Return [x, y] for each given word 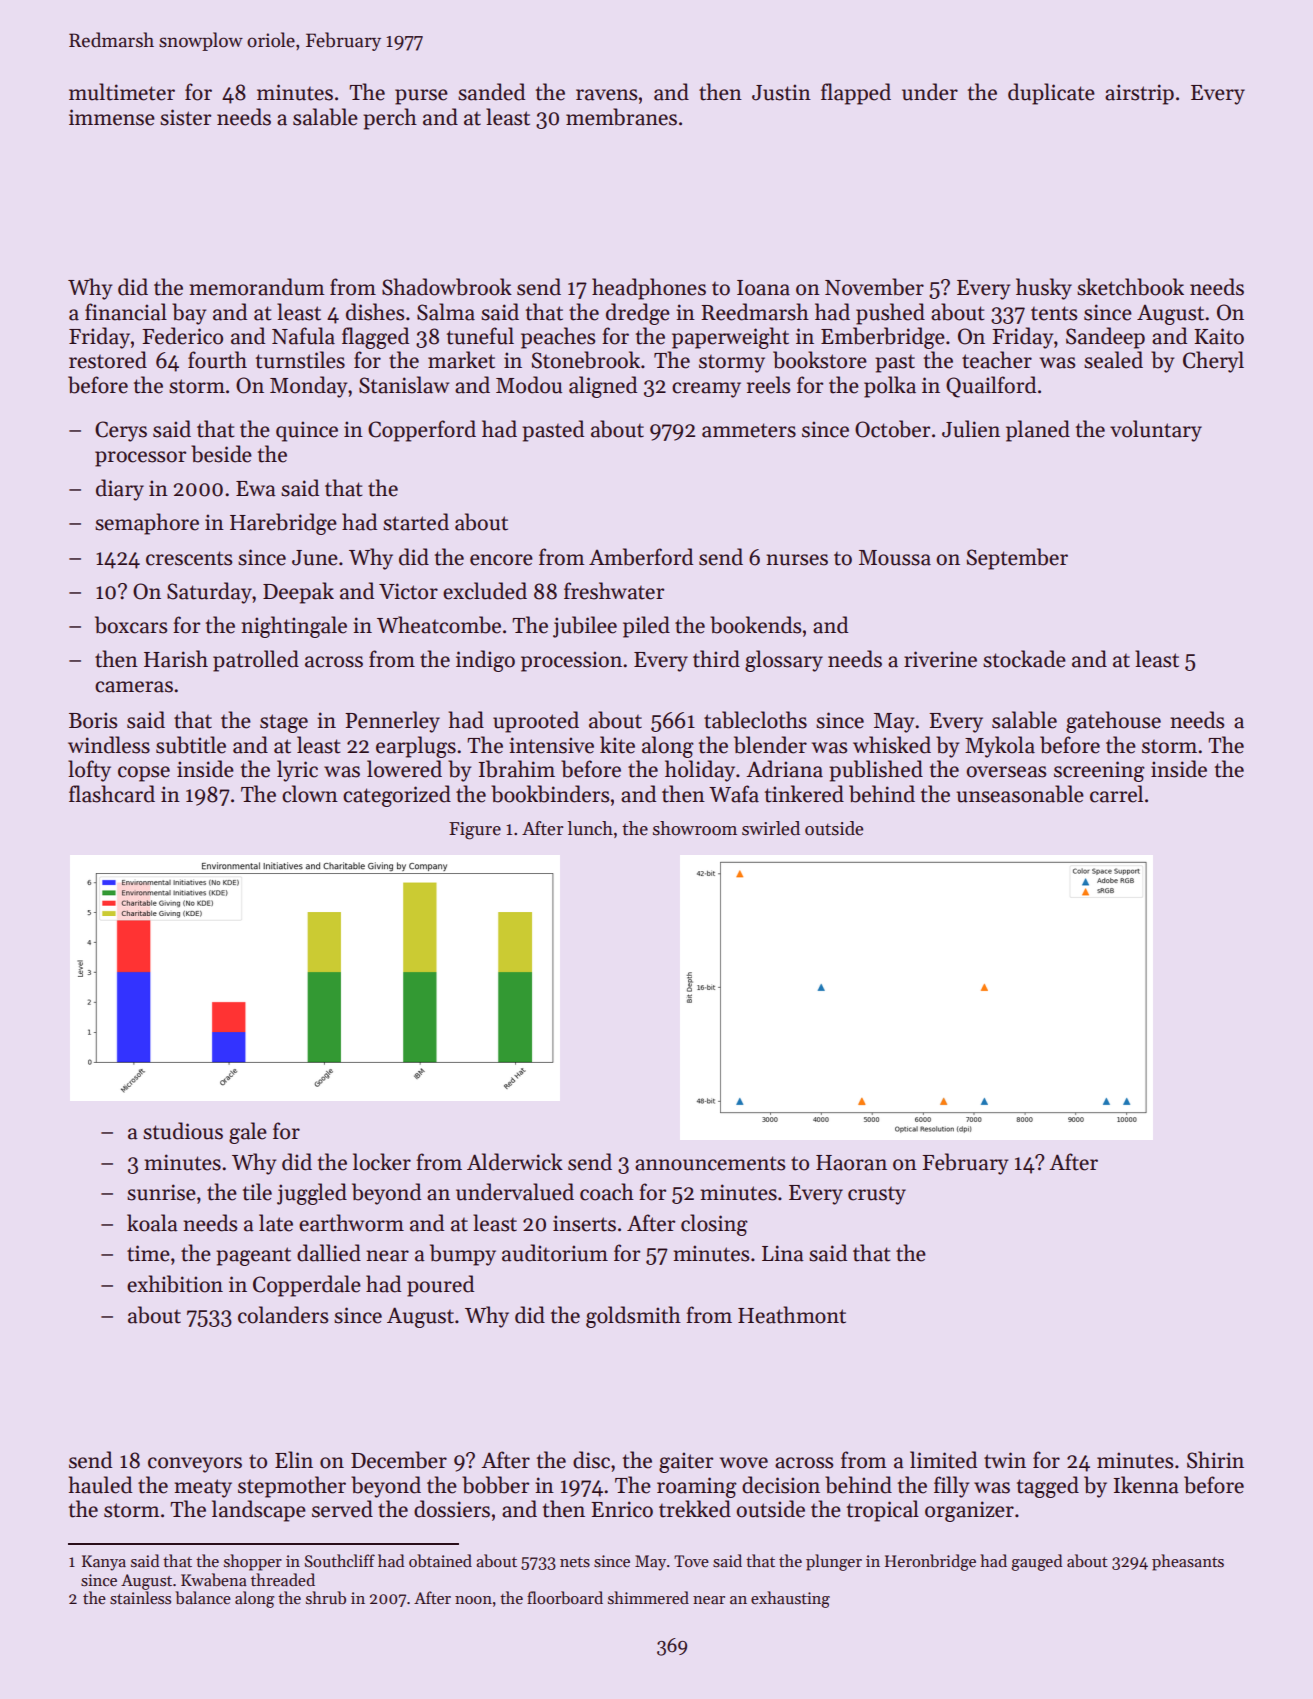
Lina [783, 1253]
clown [310, 794]
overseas [1006, 772]
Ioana [763, 288]
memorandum [257, 287]
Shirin [1215, 1460]
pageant [253, 1256]
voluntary [1156, 431]
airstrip [1139, 94]
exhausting [790, 1599]
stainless [140, 1598]
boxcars [131, 625]
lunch [590, 828]
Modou [529, 385]
